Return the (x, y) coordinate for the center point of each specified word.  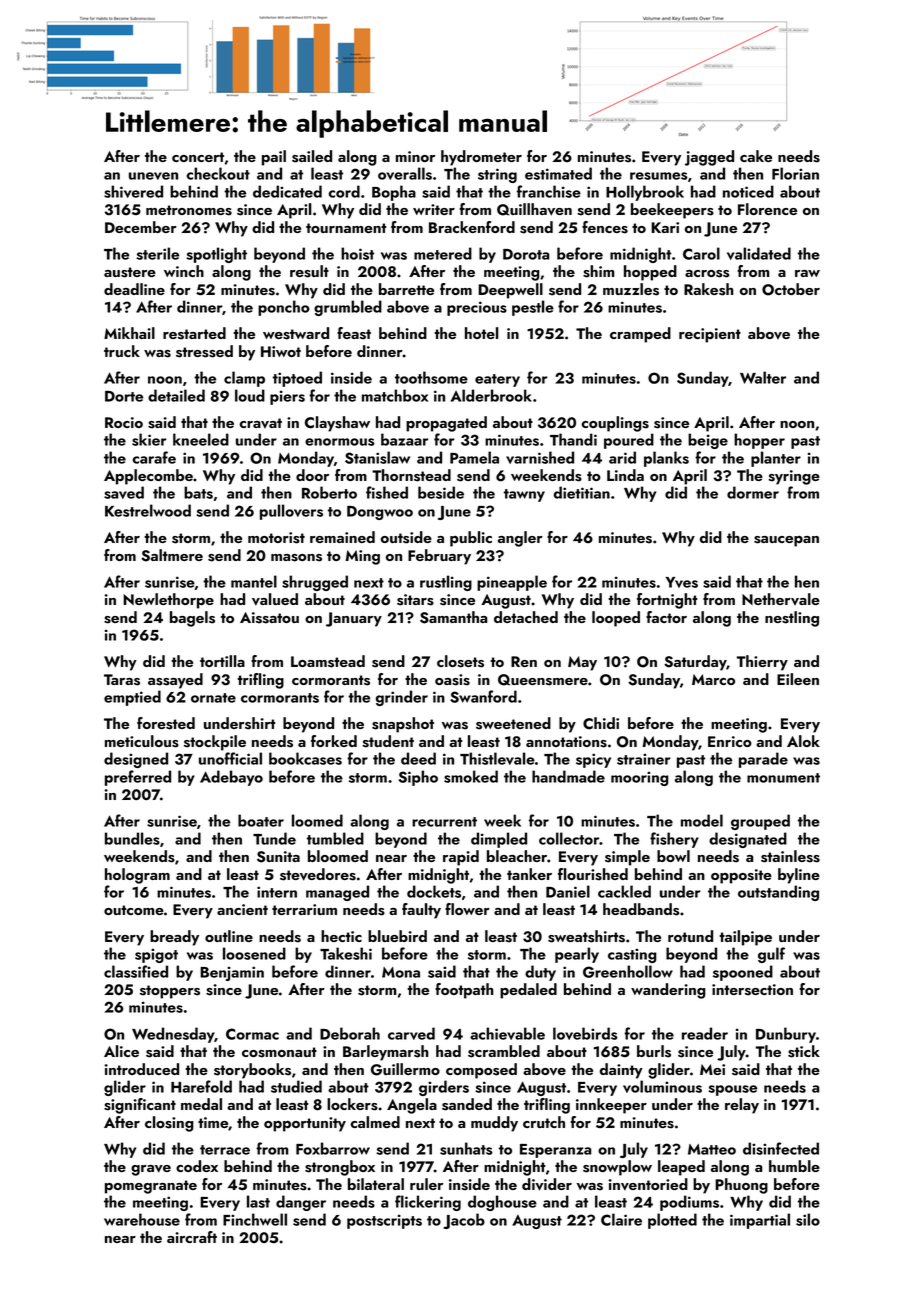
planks (666, 459)
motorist (276, 538)
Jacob (464, 1221)
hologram (137, 876)
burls (654, 1051)
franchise (549, 191)
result (309, 271)
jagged (709, 158)
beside (441, 492)
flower (467, 909)
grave (151, 1170)
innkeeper (611, 1106)
